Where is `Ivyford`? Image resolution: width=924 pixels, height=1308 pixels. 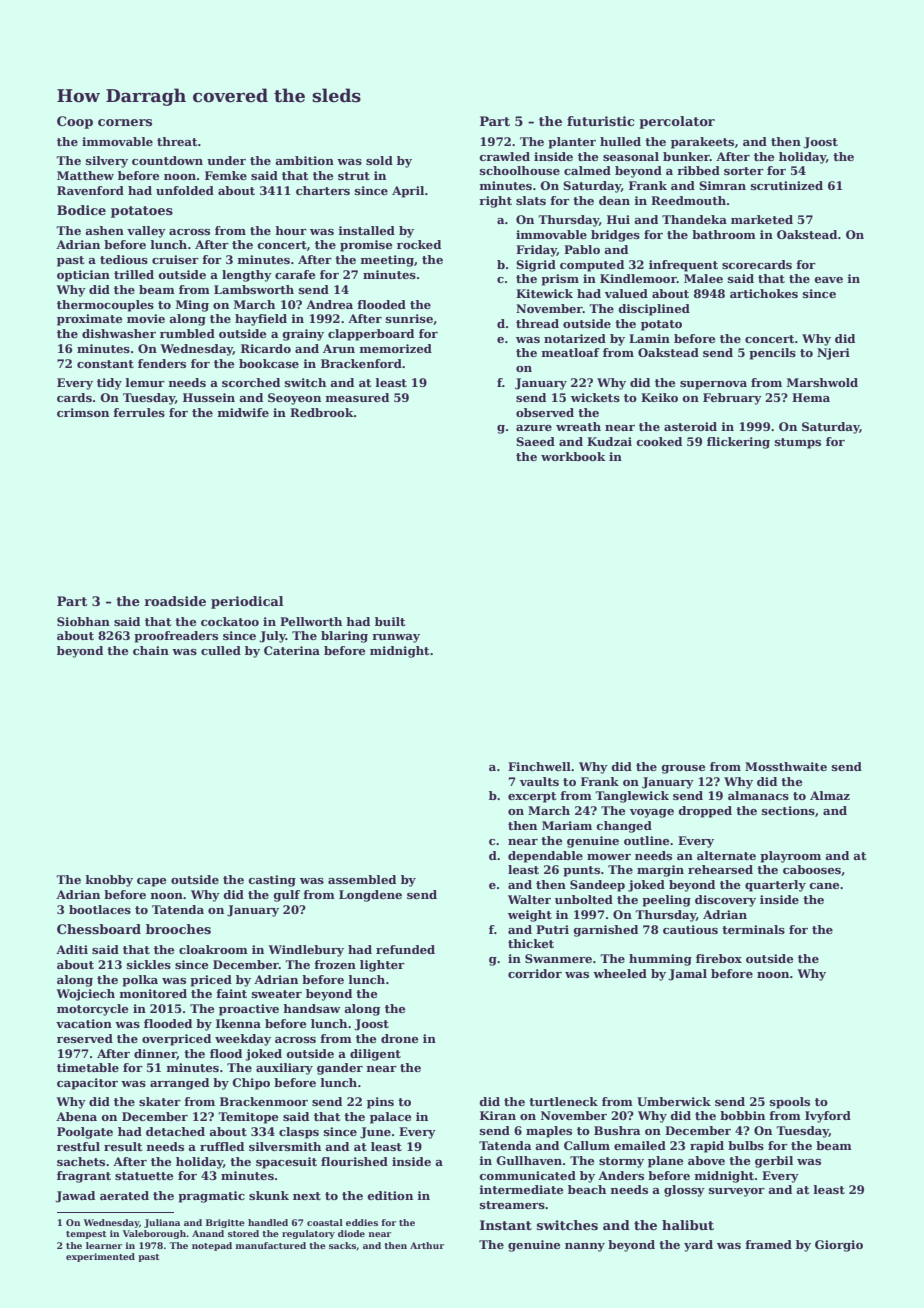 Ivyford is located at coordinates (828, 1117).
